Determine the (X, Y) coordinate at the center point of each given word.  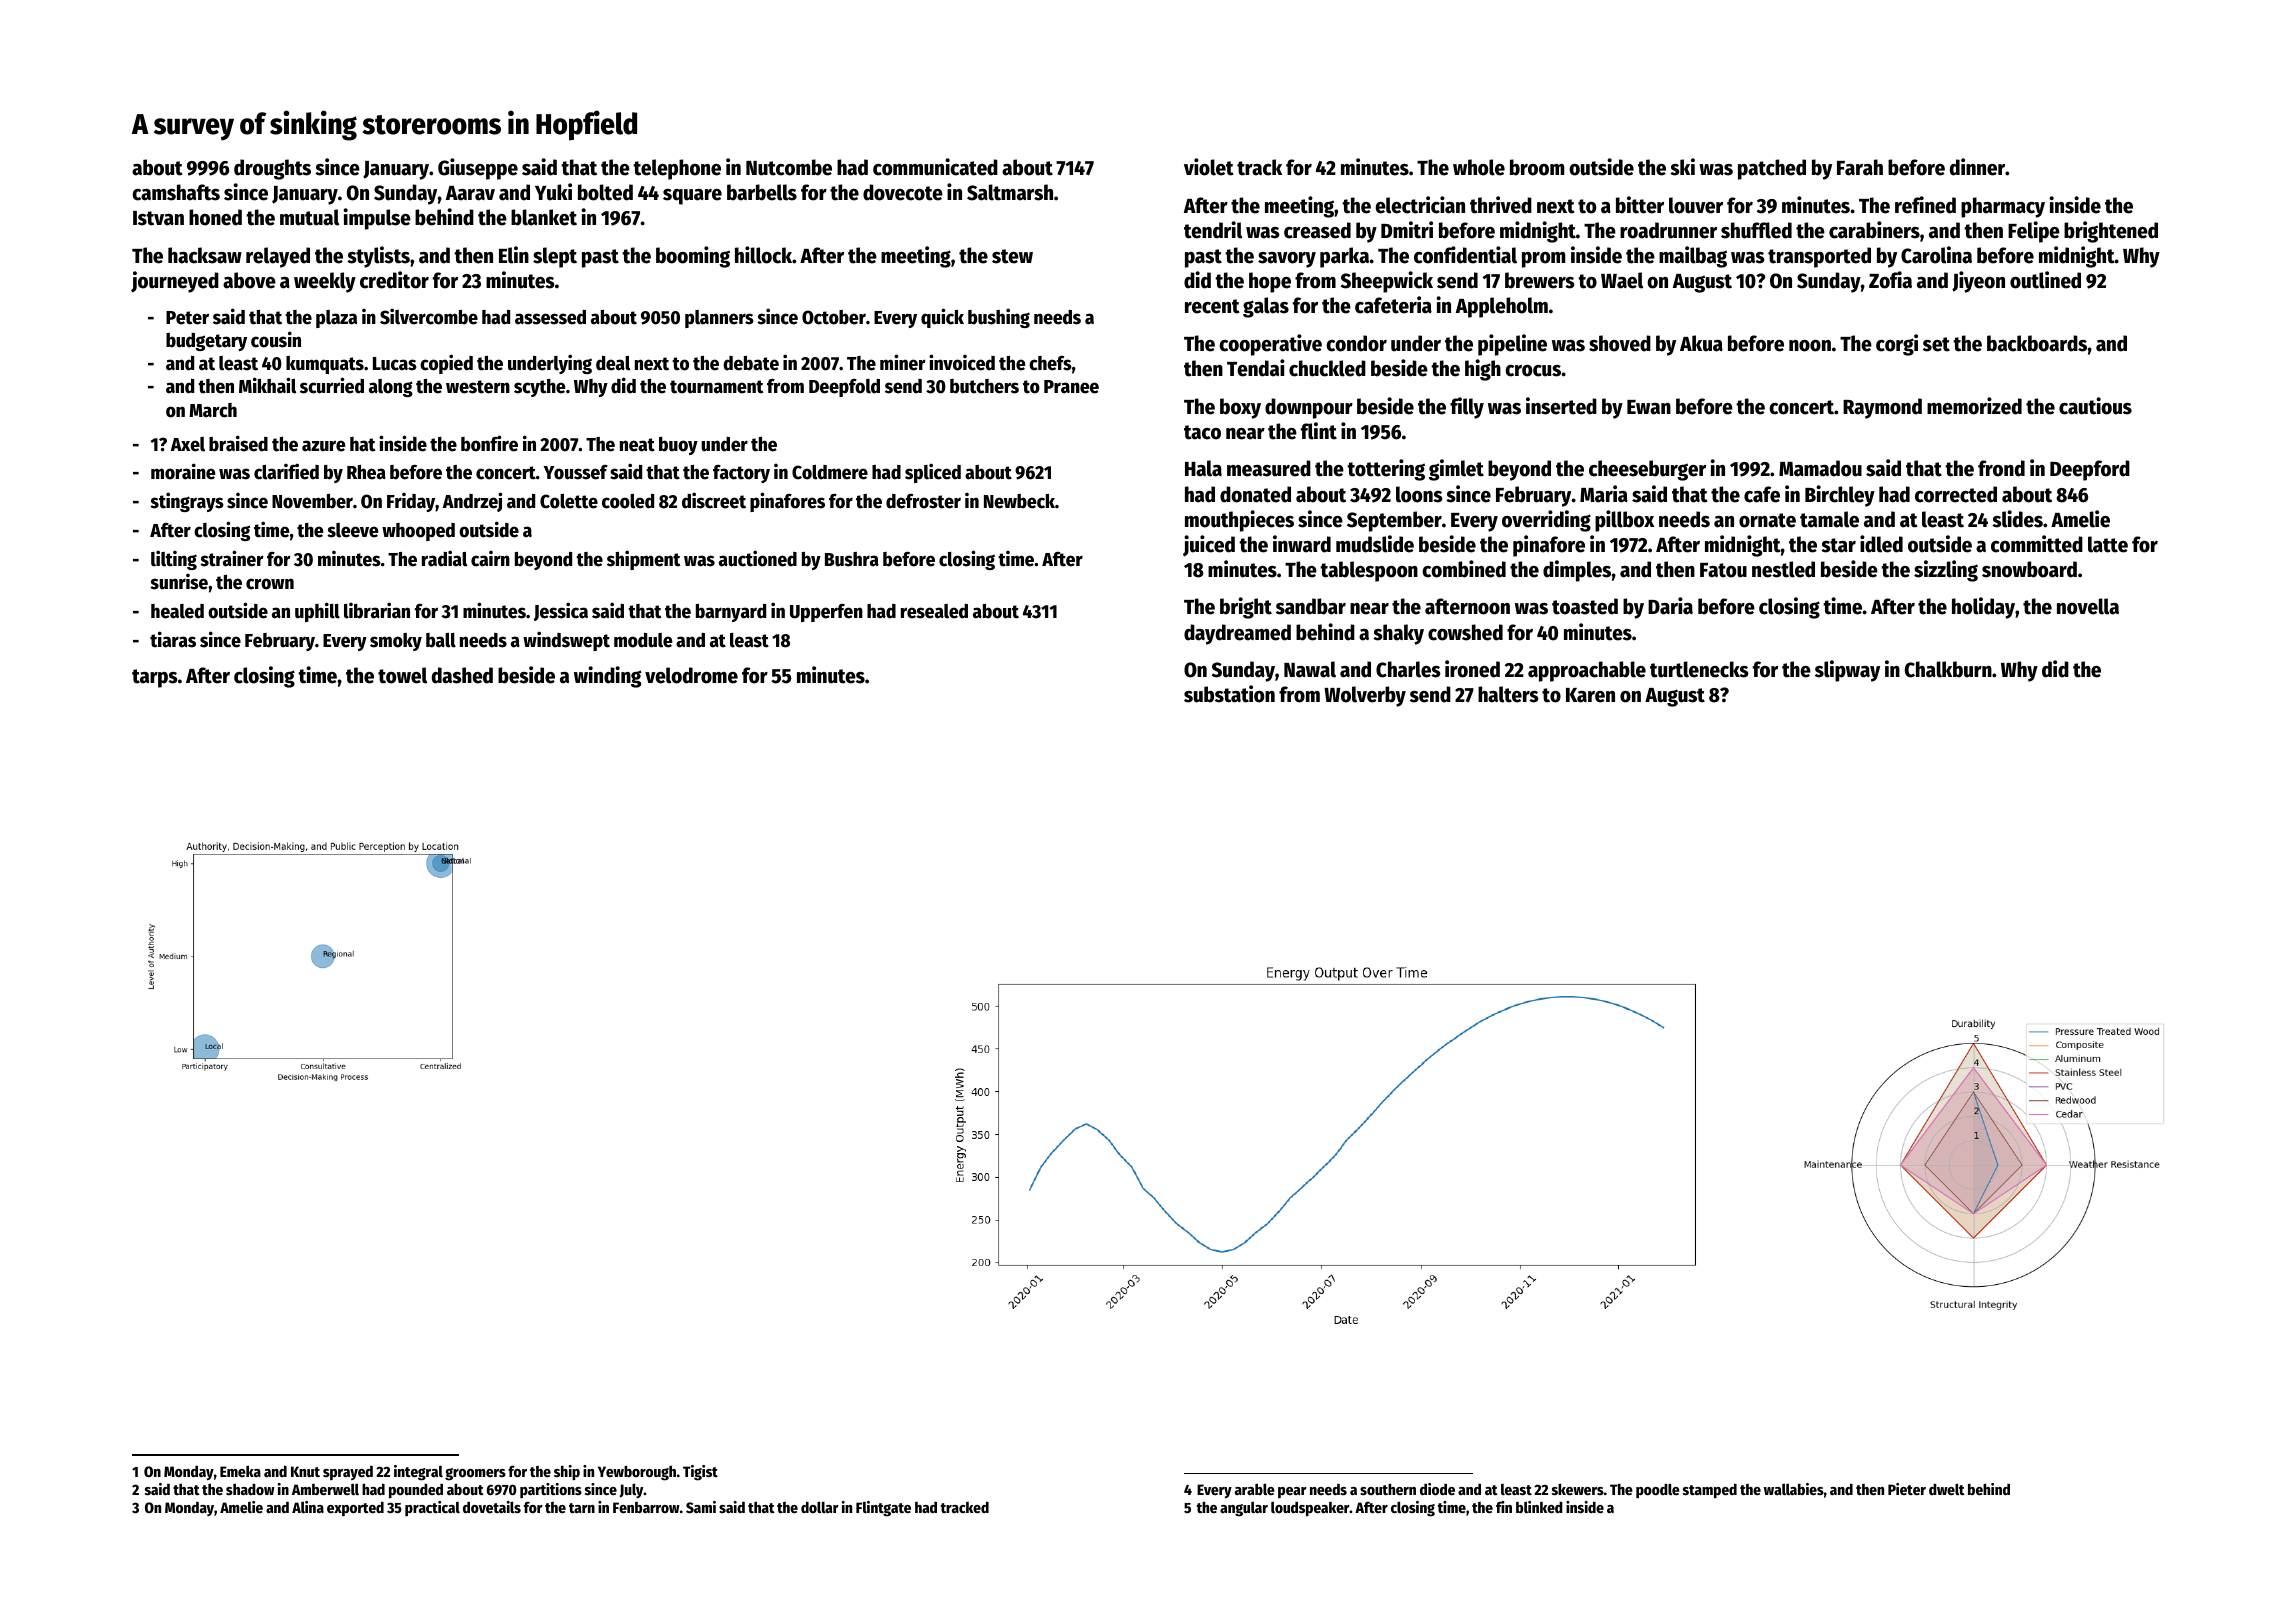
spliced (933, 473)
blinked (1539, 1507)
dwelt (1947, 1489)
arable (1255, 1489)
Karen (1590, 695)
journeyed (175, 282)
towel (402, 675)
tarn (582, 1508)
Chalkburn (1948, 669)
